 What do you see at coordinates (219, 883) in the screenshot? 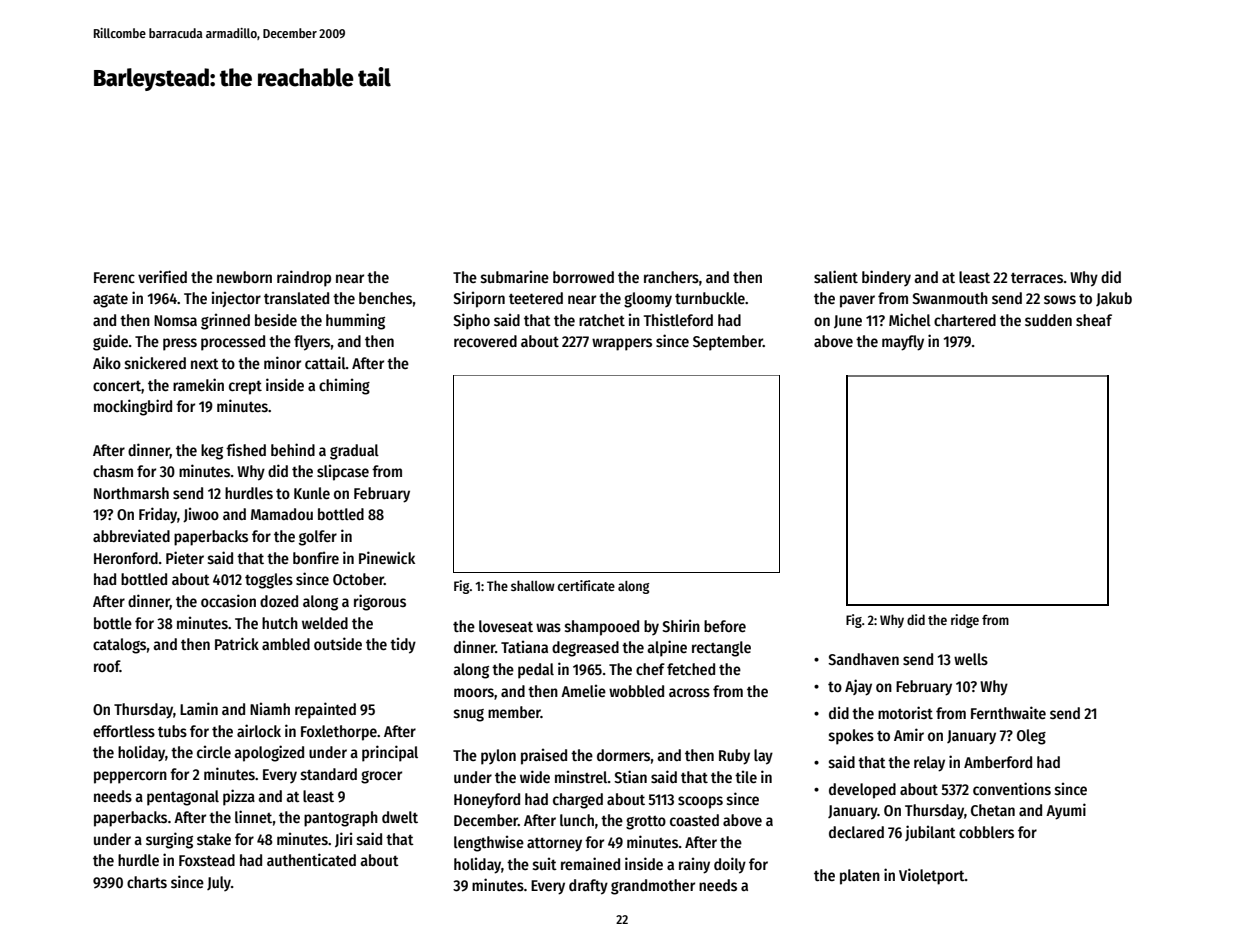
I see `July` at bounding box center [219, 883].
